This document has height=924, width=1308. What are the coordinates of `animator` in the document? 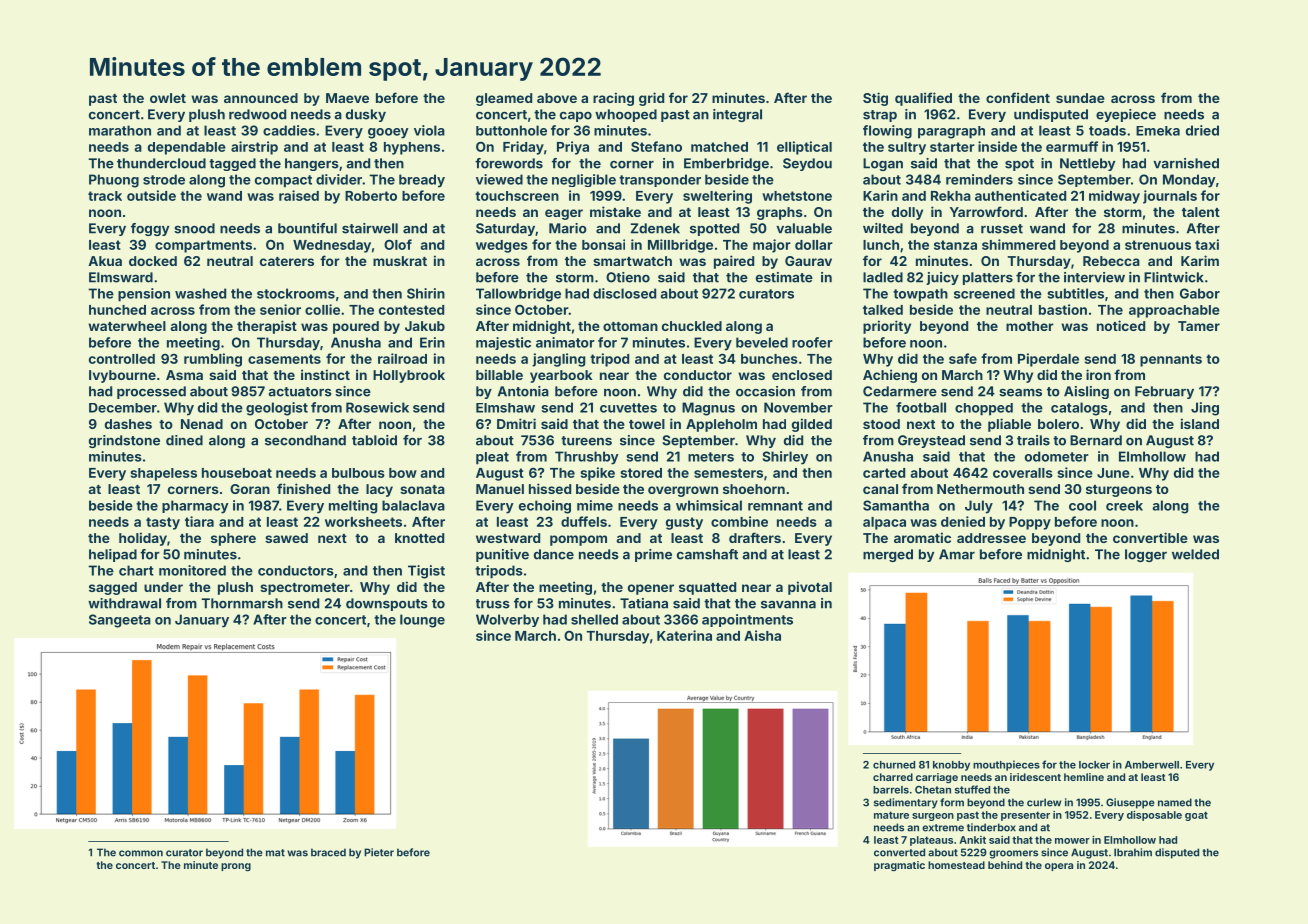 It's located at (565, 342).
